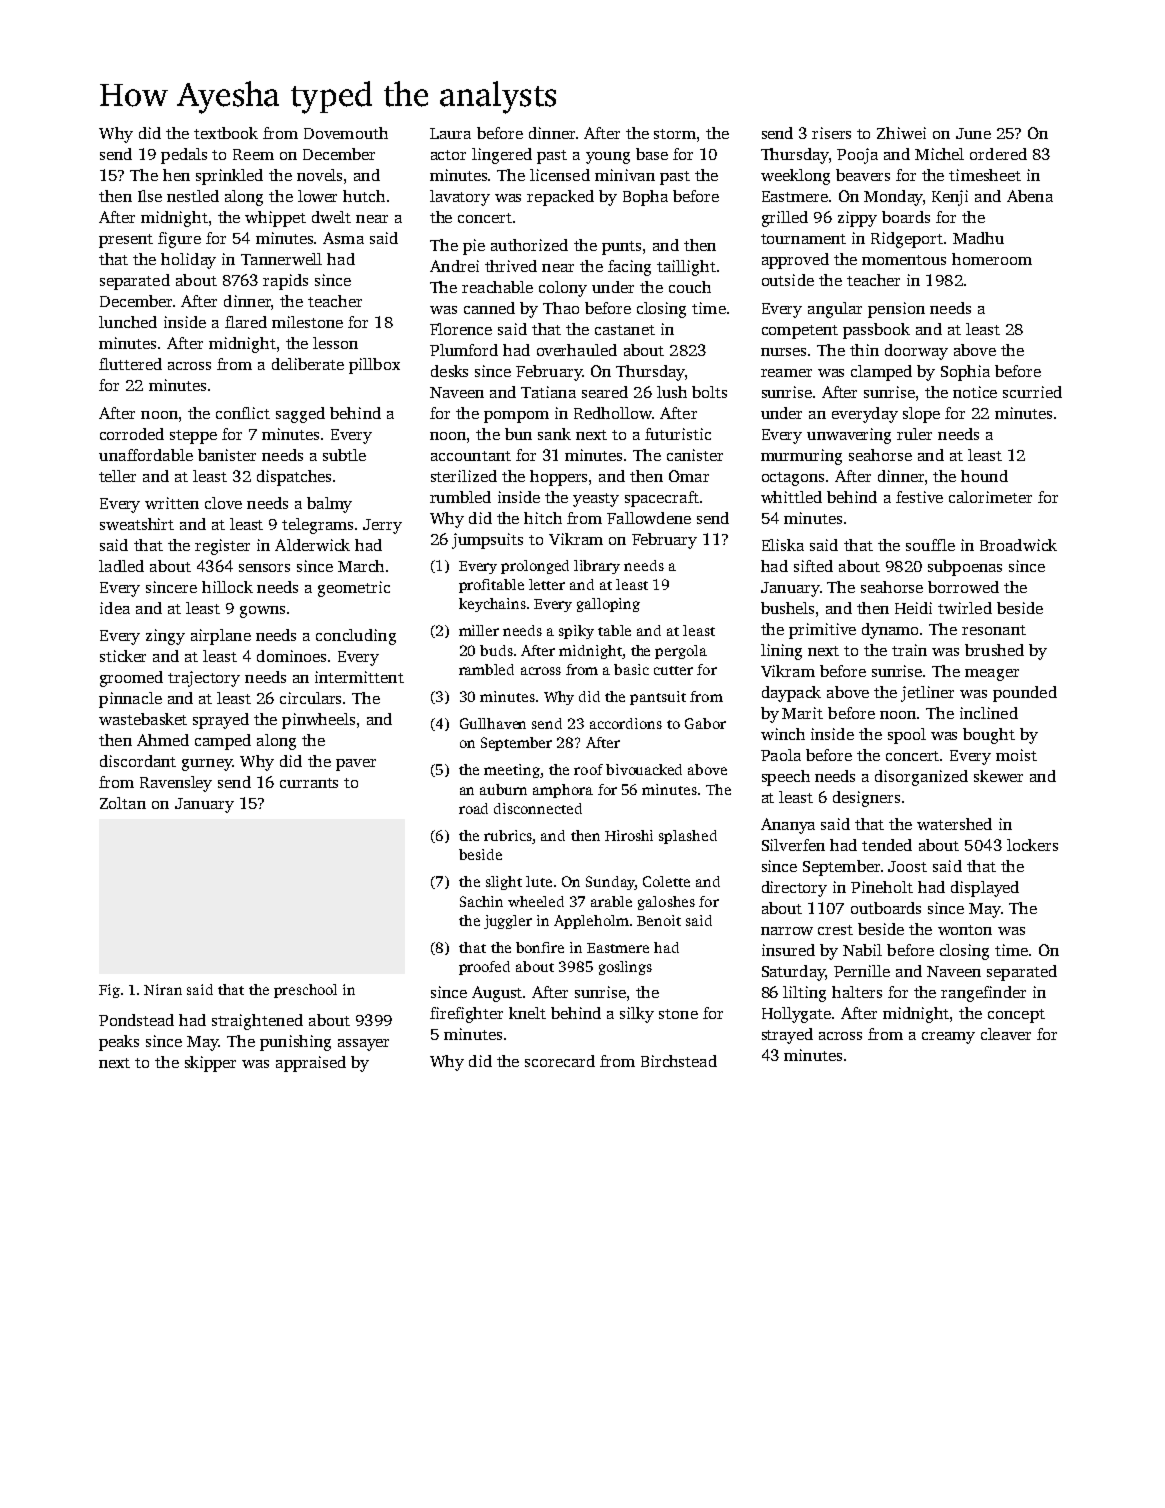 This screenshot has height=1508, width=1165. Describe the element at coordinates (649, 518) in the screenshot. I see `Fallowdene` at that location.
